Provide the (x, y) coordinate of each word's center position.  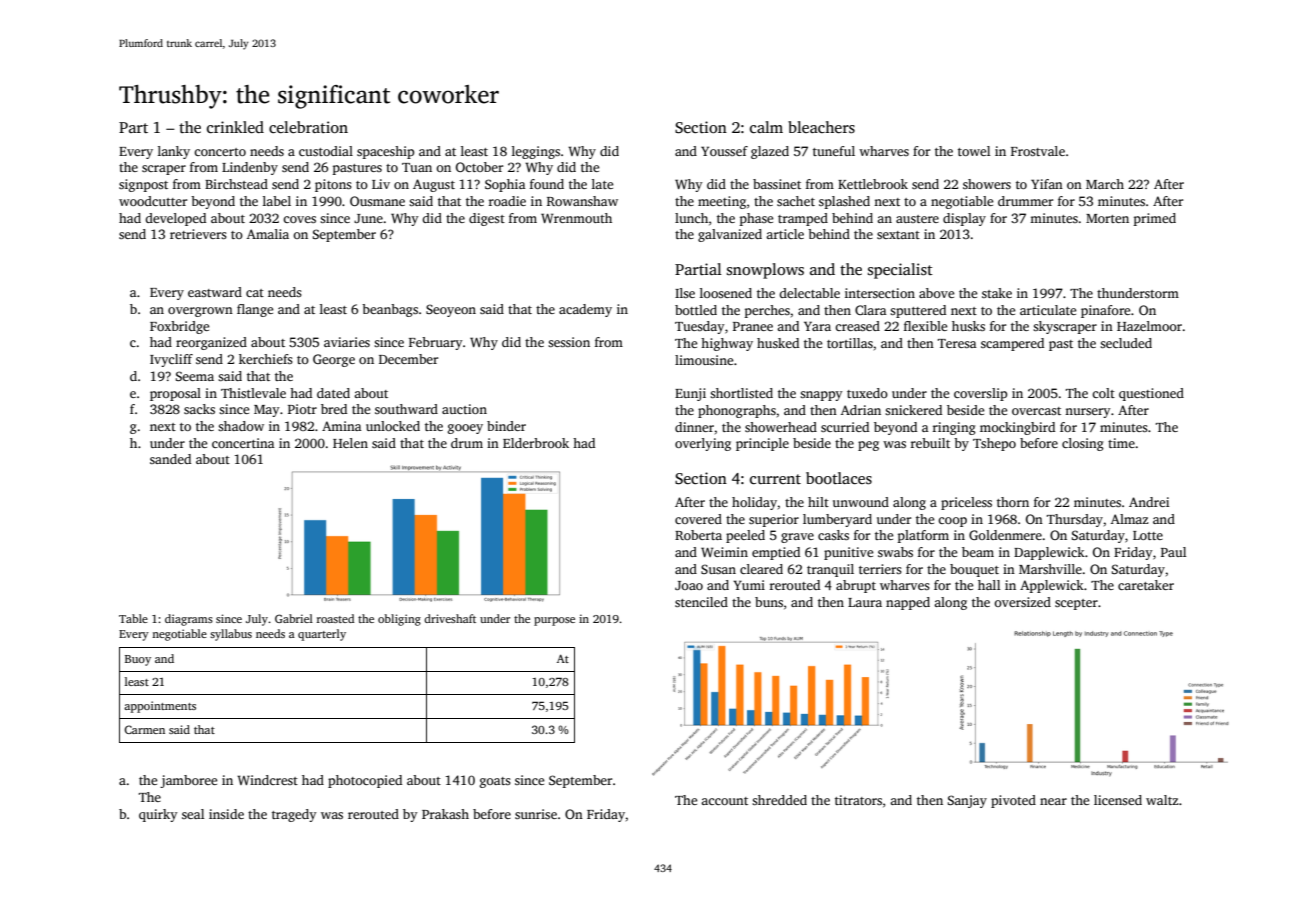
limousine (704, 360)
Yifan (1047, 184)
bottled (696, 310)
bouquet (974, 570)
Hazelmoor (1149, 326)
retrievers (198, 234)
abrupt (856, 586)
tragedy (294, 815)
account (724, 801)
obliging (399, 620)
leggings (536, 152)
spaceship (385, 152)
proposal (175, 394)
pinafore (1105, 311)
